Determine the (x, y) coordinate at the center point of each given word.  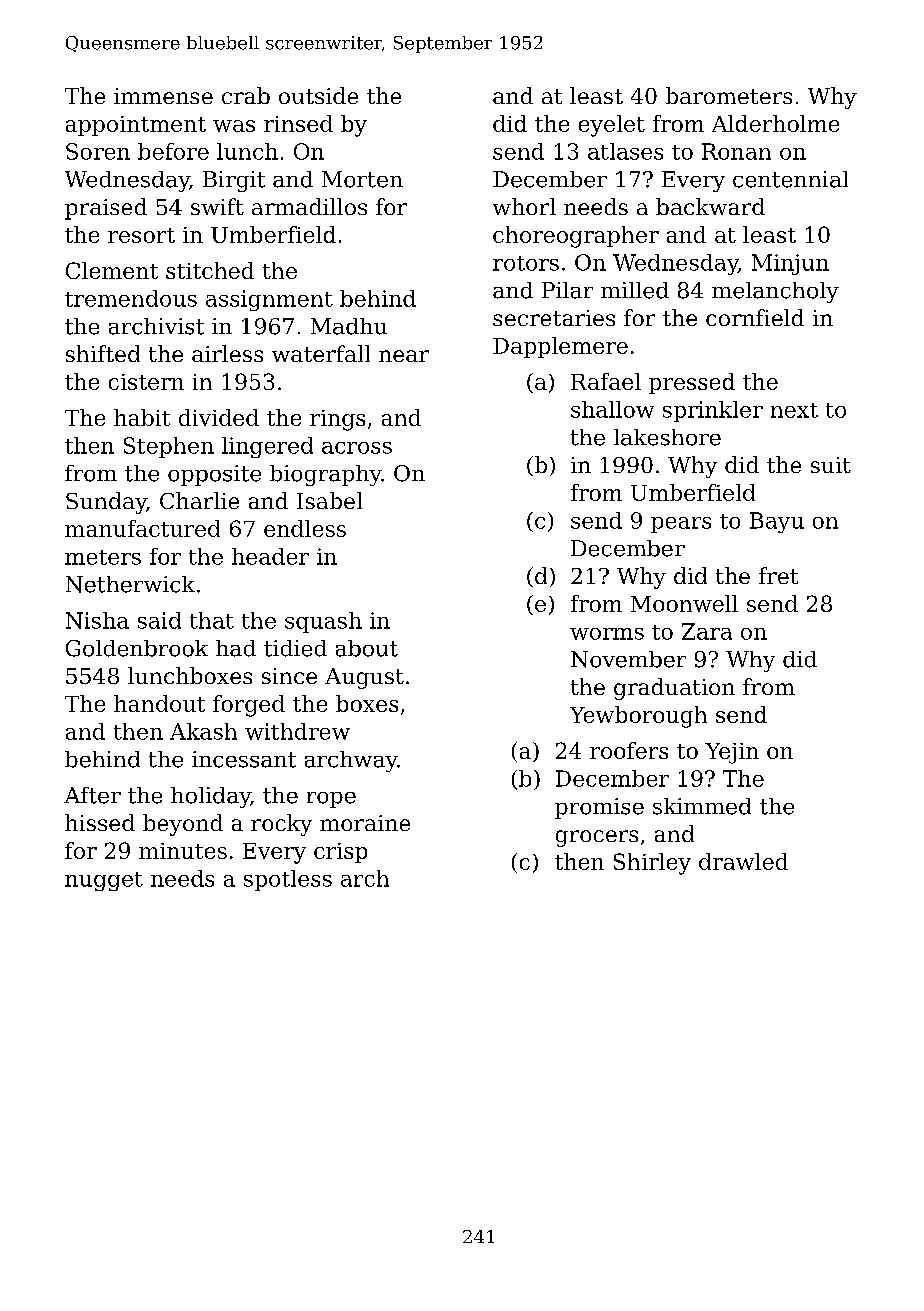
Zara (707, 631)
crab (246, 95)
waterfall (321, 353)
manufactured (142, 528)
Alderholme (775, 123)
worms (607, 634)
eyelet (612, 126)
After (92, 795)
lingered (267, 447)
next (794, 410)
